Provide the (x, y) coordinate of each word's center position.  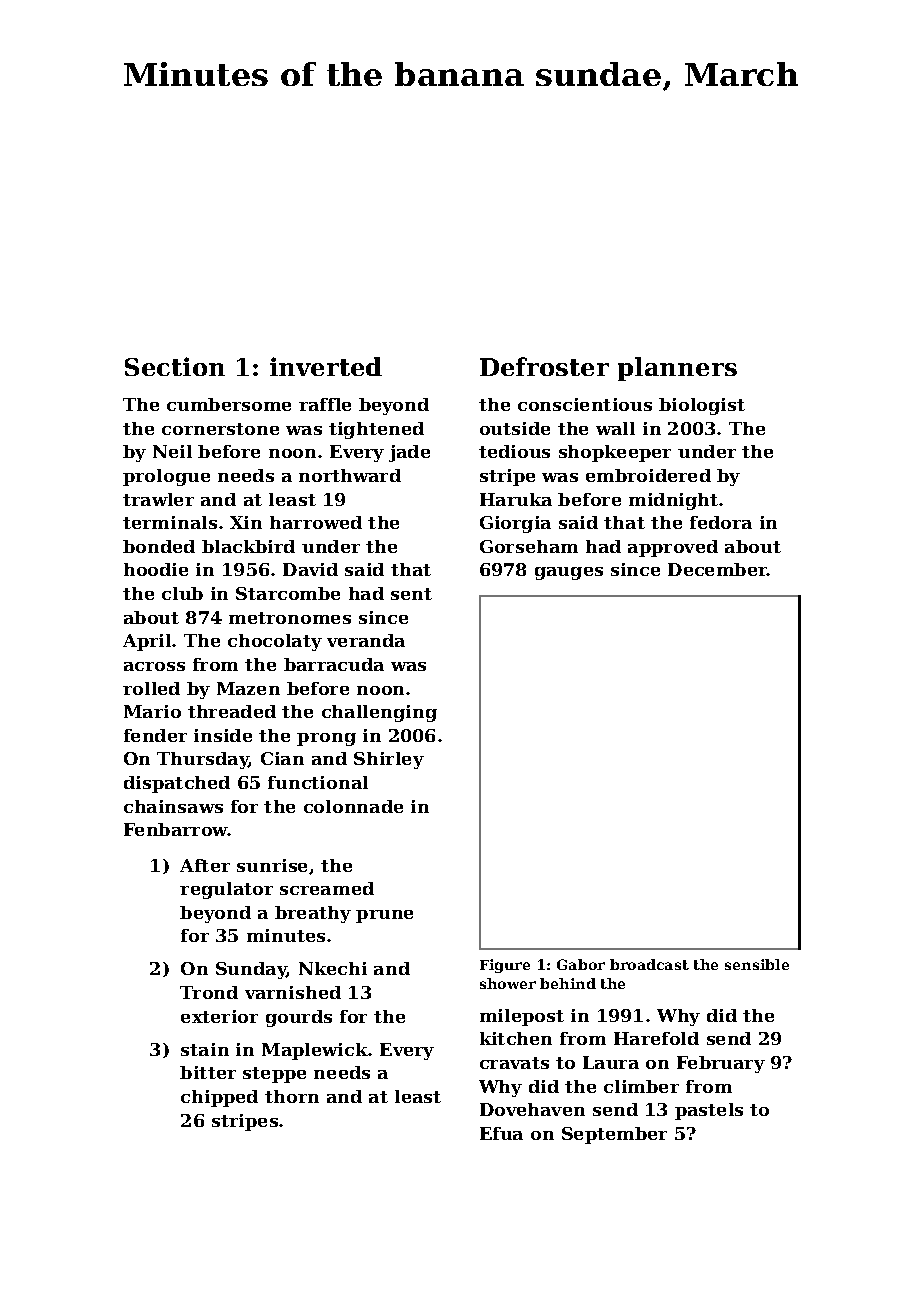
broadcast (649, 964)
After (205, 865)
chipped (219, 1098)
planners (677, 369)
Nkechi (333, 968)
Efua (501, 1133)
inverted (326, 366)
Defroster (544, 366)
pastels (709, 1111)
